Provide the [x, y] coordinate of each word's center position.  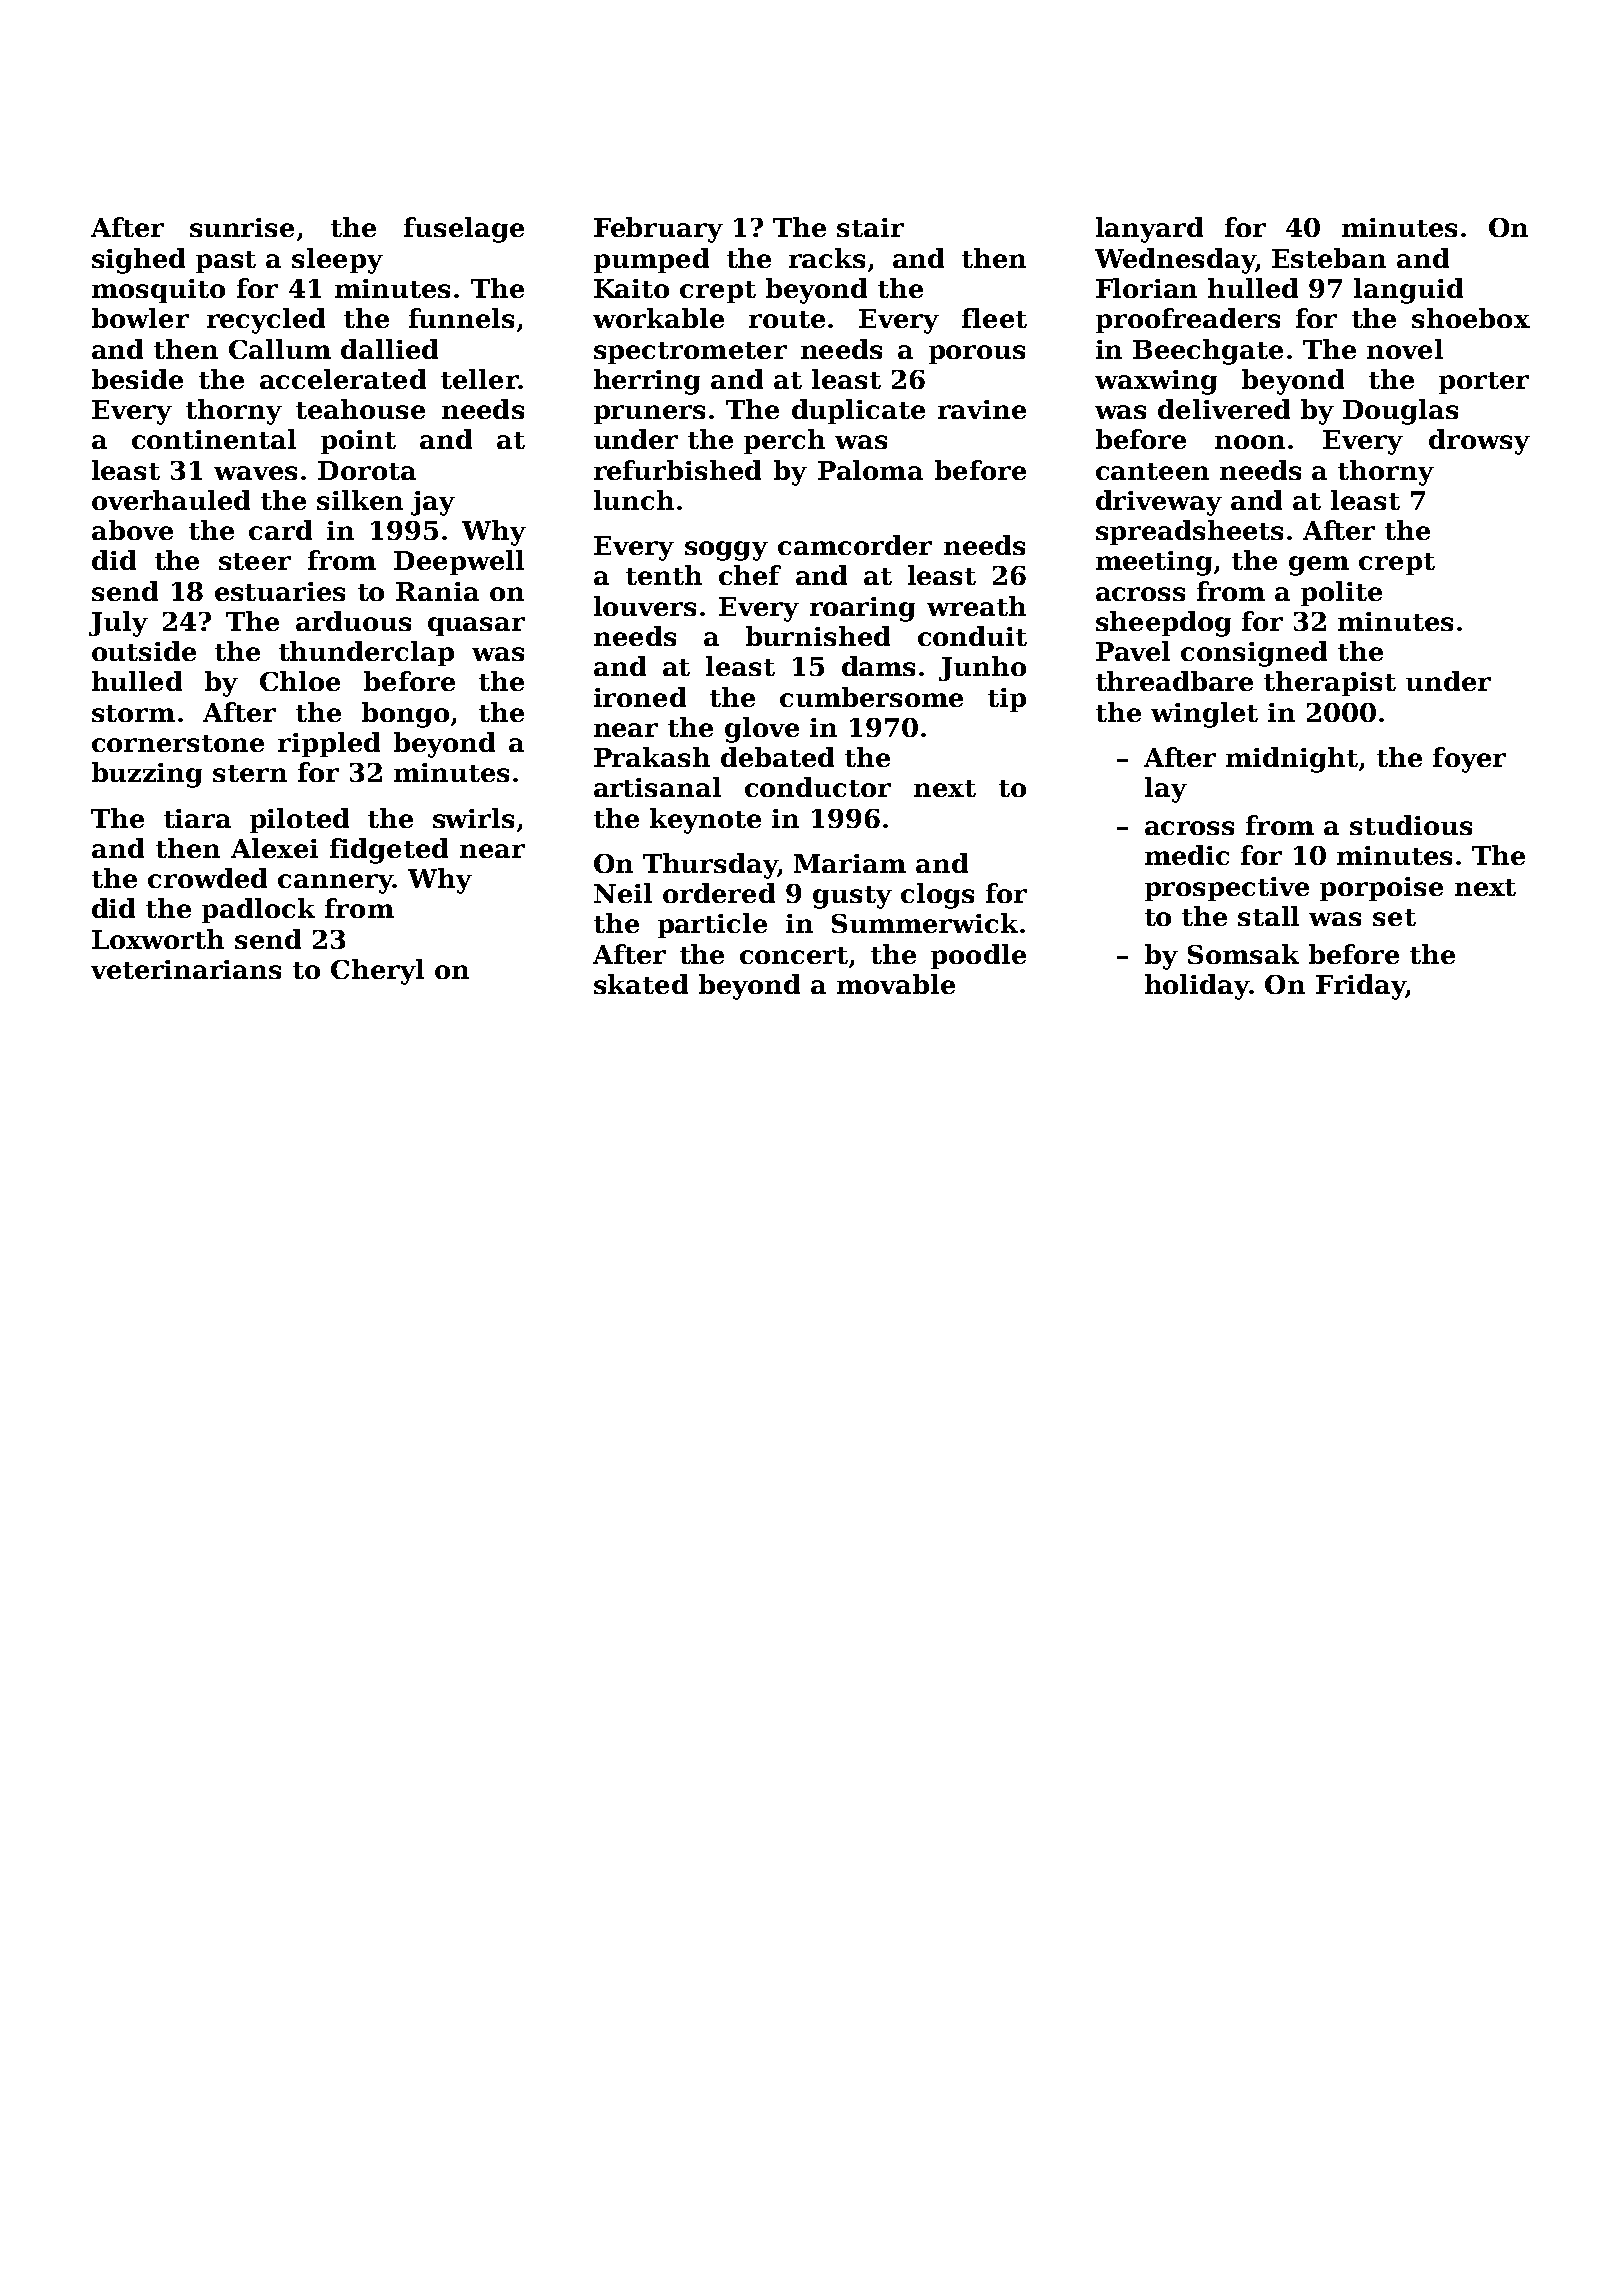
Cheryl [377, 972]
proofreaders [1188, 320]
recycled [266, 321]
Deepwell [459, 562]
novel [1405, 349]
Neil [623, 893]
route [787, 319]
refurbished [677, 470]
